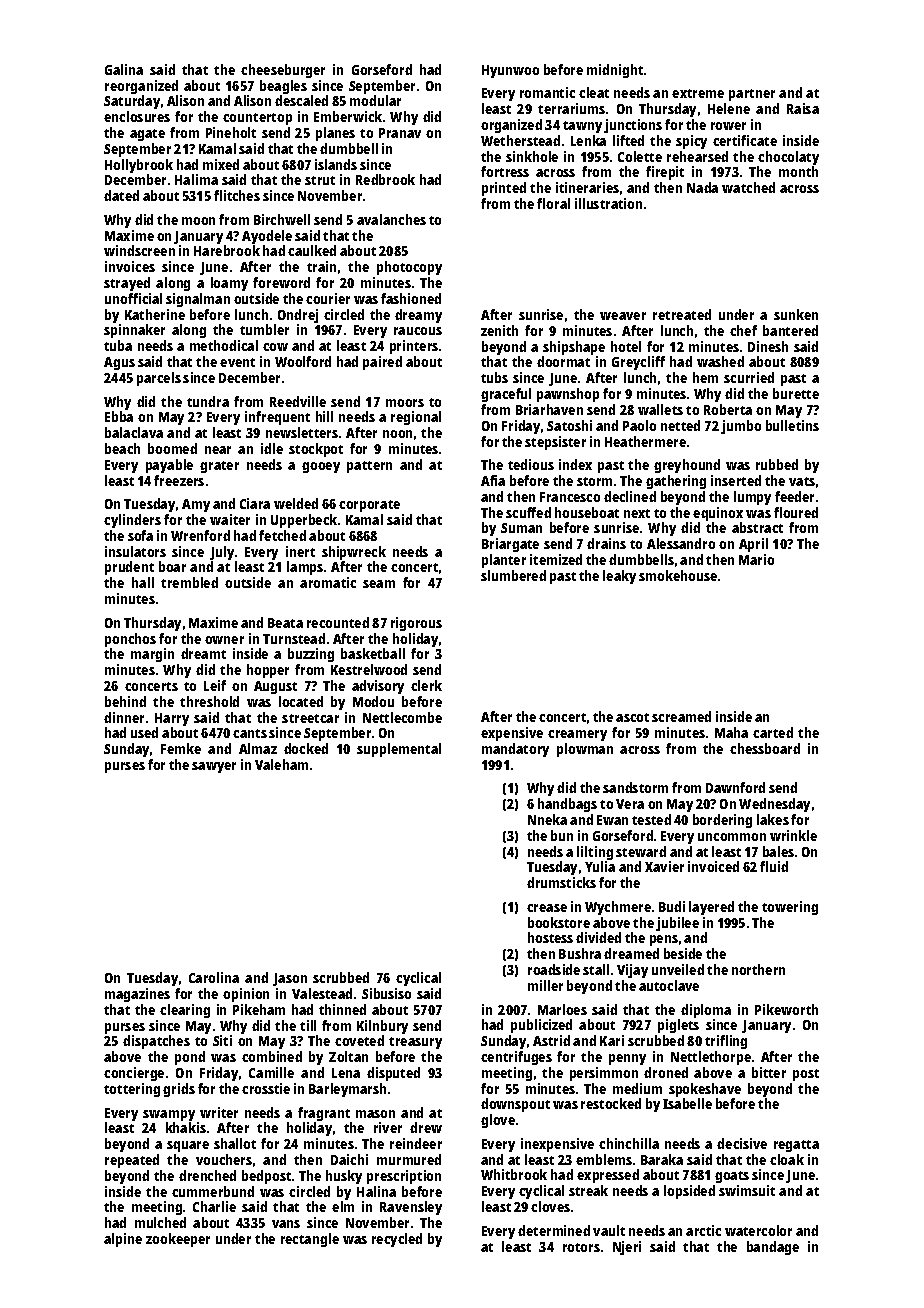  I want to click on mandatory, so click(515, 750).
